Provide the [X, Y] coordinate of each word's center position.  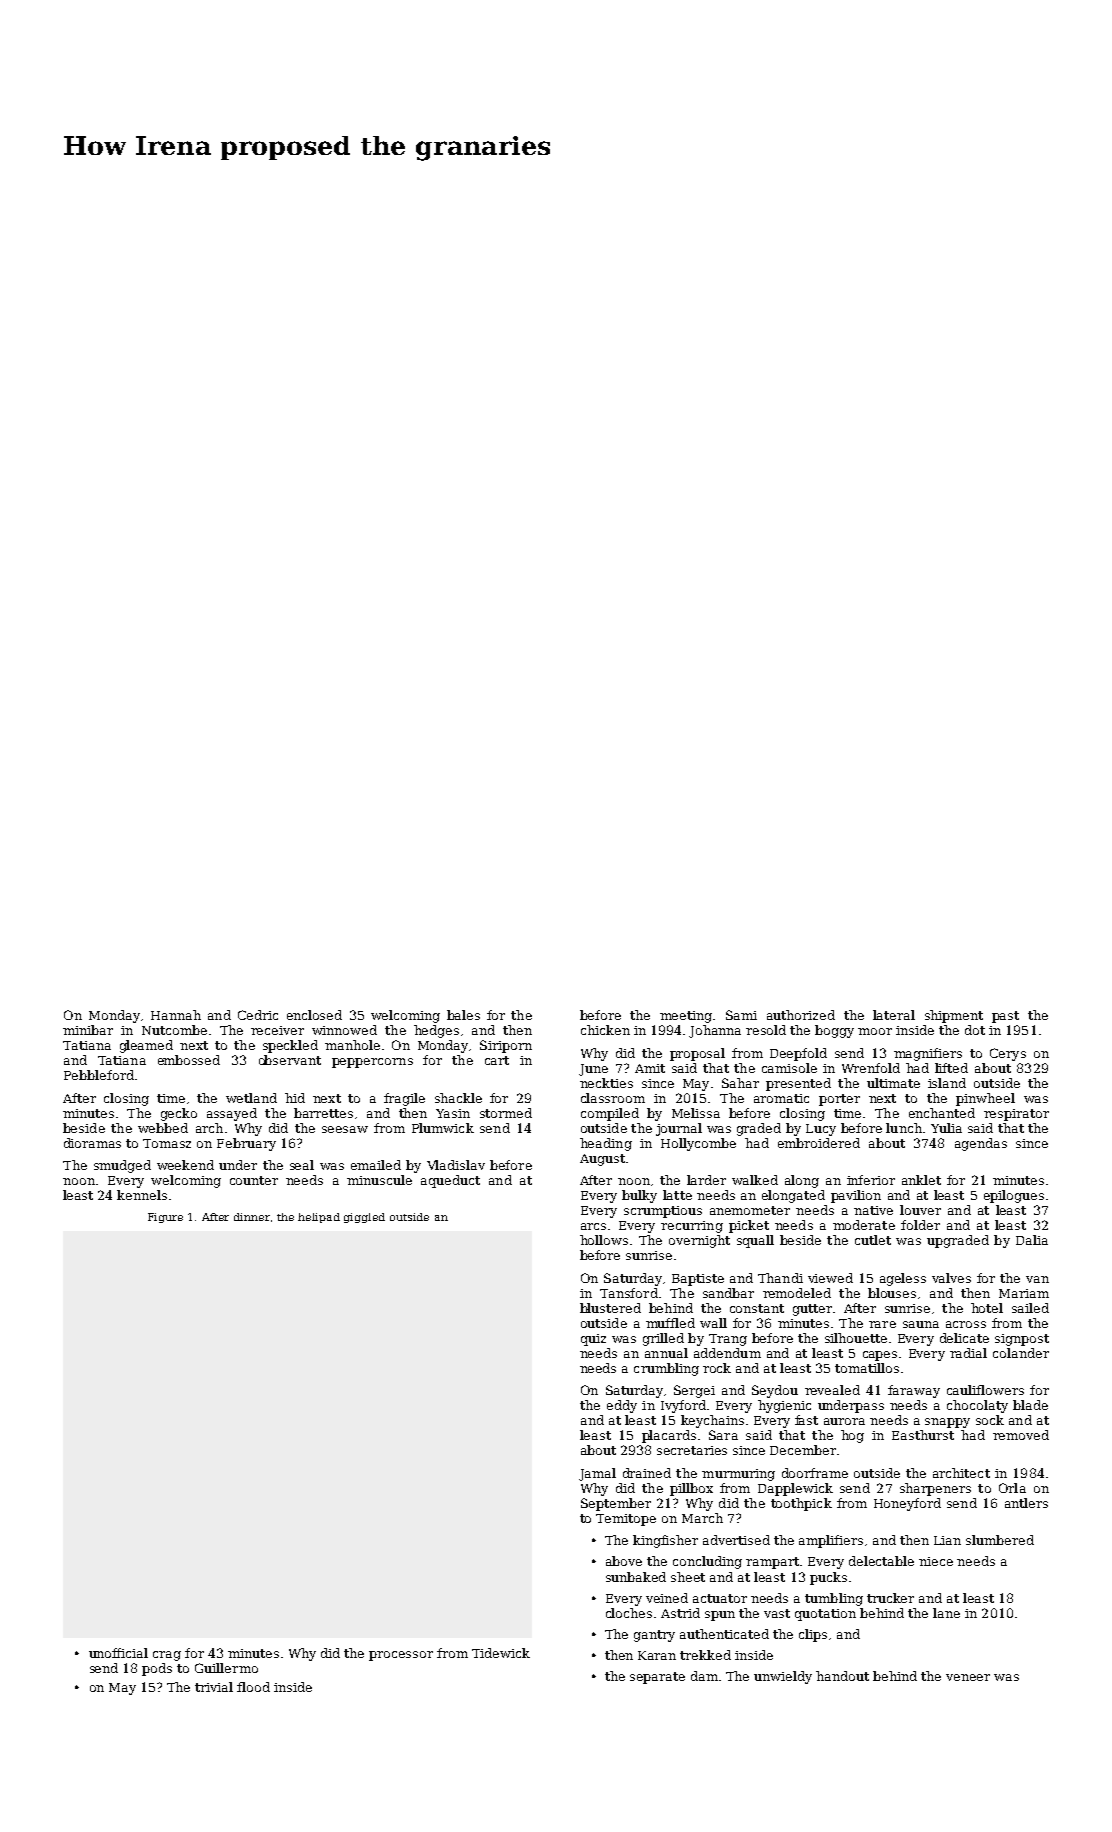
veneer [968, 1677]
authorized [801, 1015]
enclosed [314, 1015]
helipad [319, 1218]
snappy [947, 1423]
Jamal [597, 1474]
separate [657, 1678]
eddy [622, 1406]
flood [253, 1687]
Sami [741, 1015]
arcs [593, 1226]
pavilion [856, 1196]
